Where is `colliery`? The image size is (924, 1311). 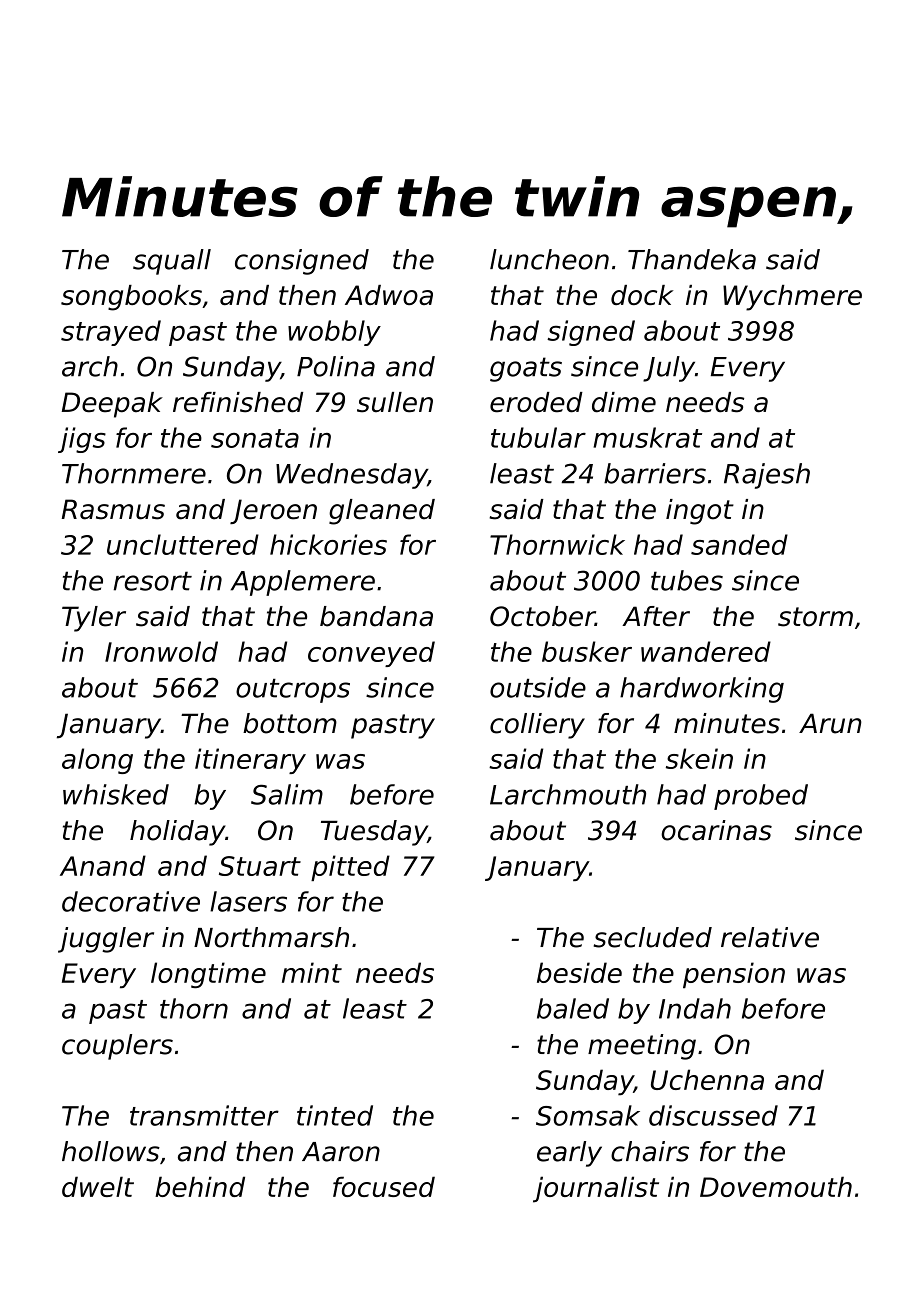 colliery is located at coordinates (537, 726).
